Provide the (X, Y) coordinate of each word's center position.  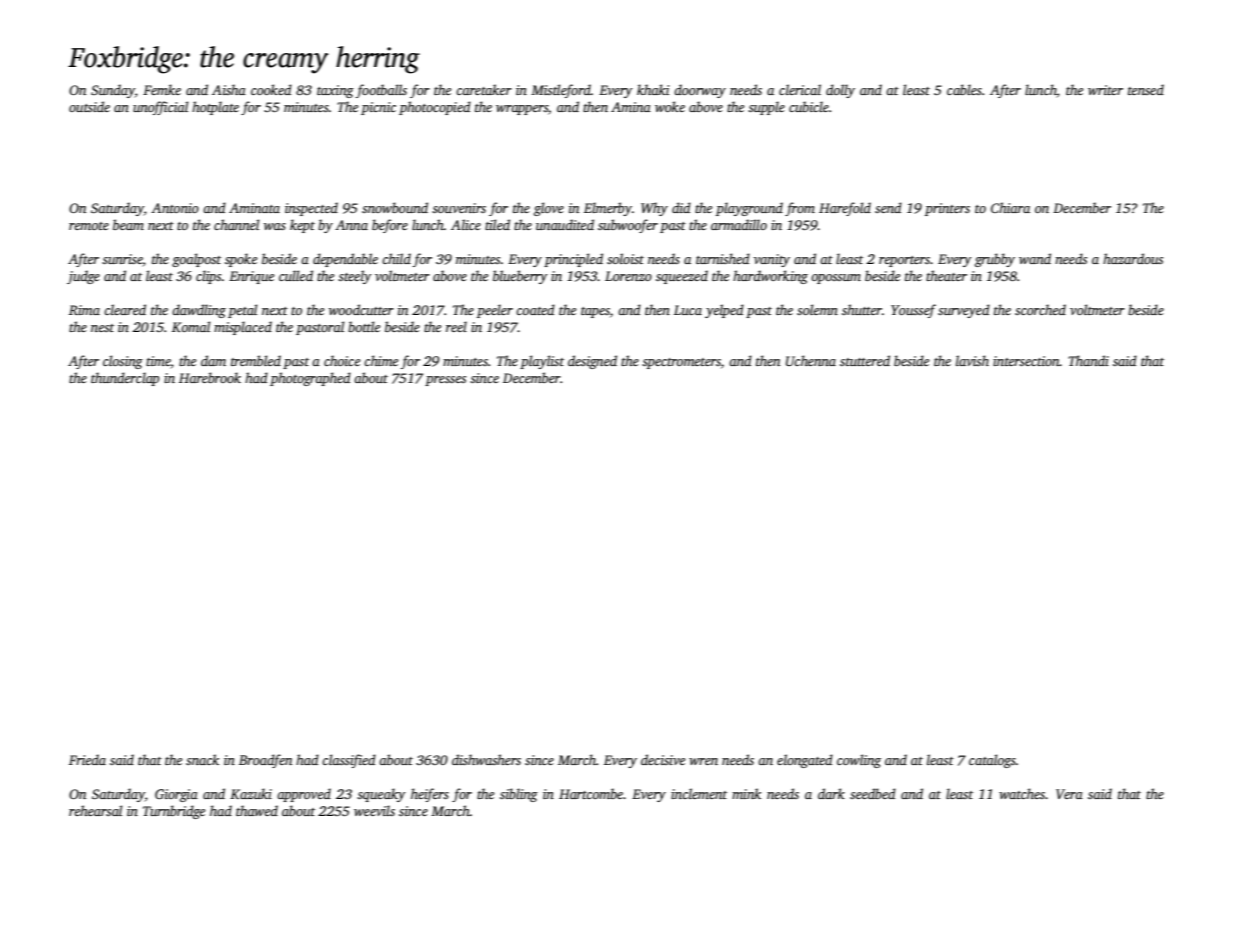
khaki (653, 89)
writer (1105, 90)
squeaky (381, 795)
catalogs (992, 761)
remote (89, 226)
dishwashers (486, 759)
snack (202, 759)
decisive (663, 759)
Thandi (1088, 360)
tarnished (723, 258)
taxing (335, 91)
